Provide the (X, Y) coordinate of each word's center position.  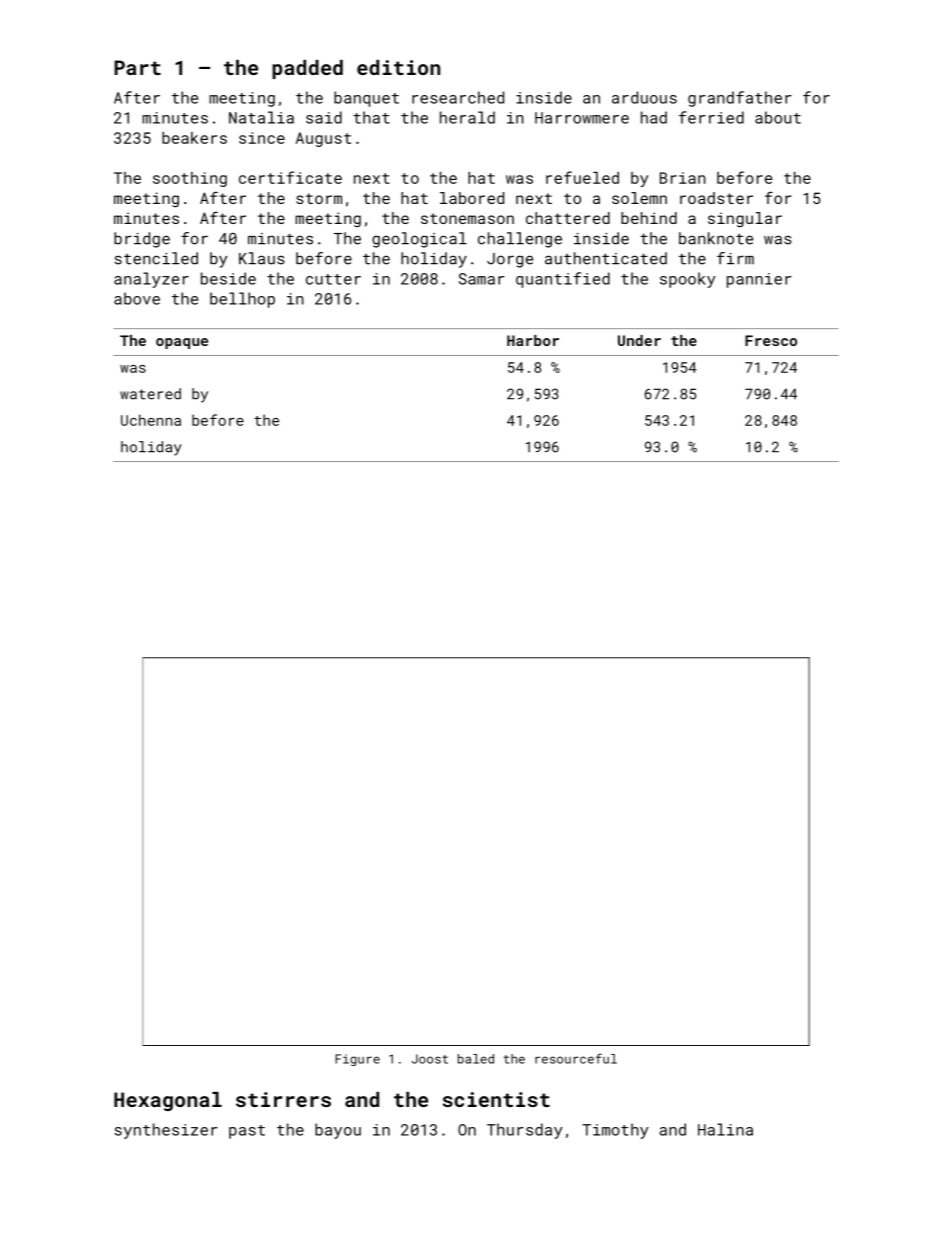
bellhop (242, 300)
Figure (357, 1060)
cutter (333, 279)
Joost (430, 1059)
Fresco (771, 340)
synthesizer (166, 1131)
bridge (142, 240)
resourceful (576, 1058)
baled (476, 1059)
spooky (688, 280)
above (137, 298)
